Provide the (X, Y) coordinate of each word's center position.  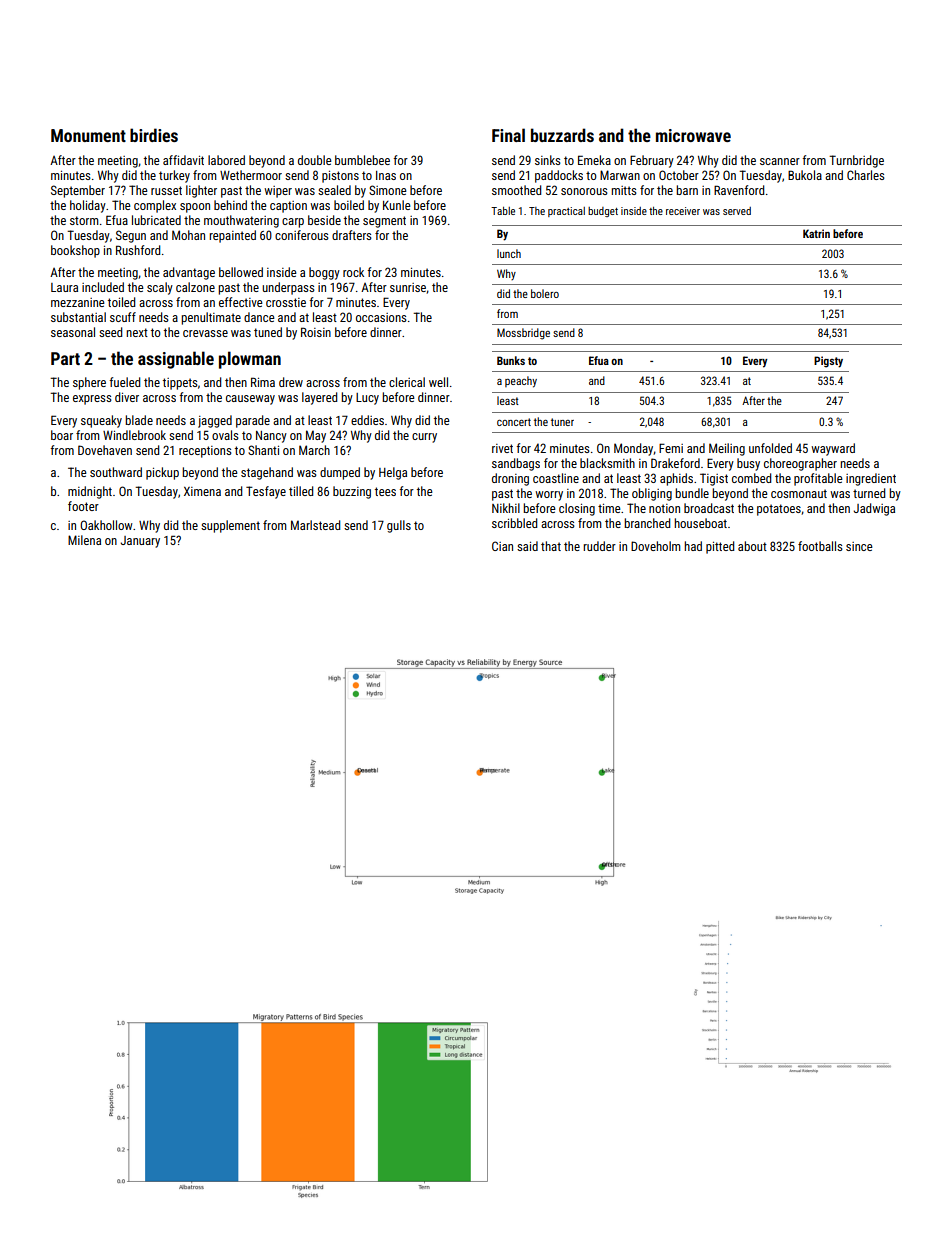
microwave (693, 135)
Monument (88, 135)
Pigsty (828, 362)
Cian (502, 546)
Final (508, 135)
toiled (121, 302)
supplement (230, 526)
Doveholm (656, 546)
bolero (545, 293)
